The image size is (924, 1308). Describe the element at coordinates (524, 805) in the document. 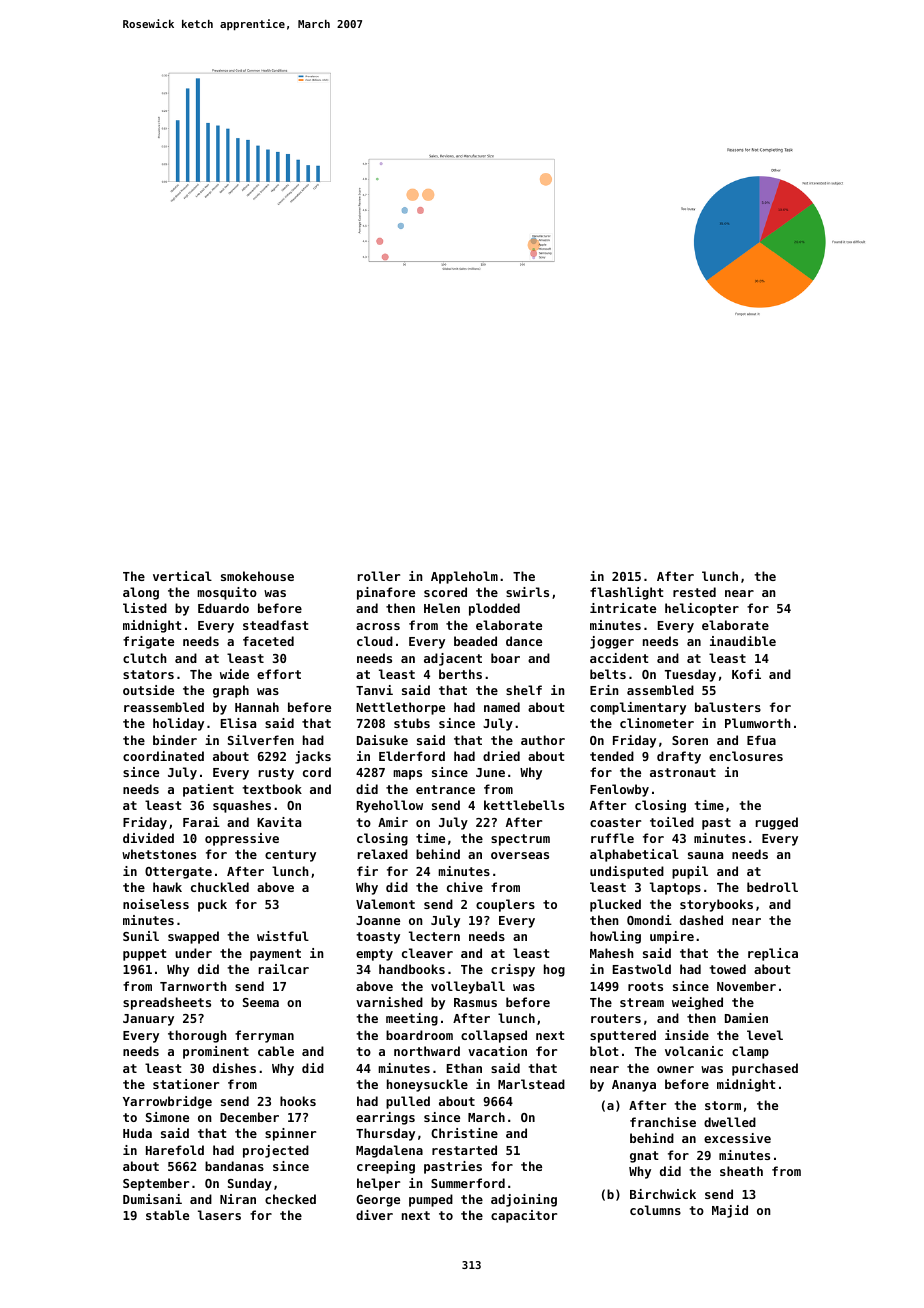

I see `kettlebells` at that location.
